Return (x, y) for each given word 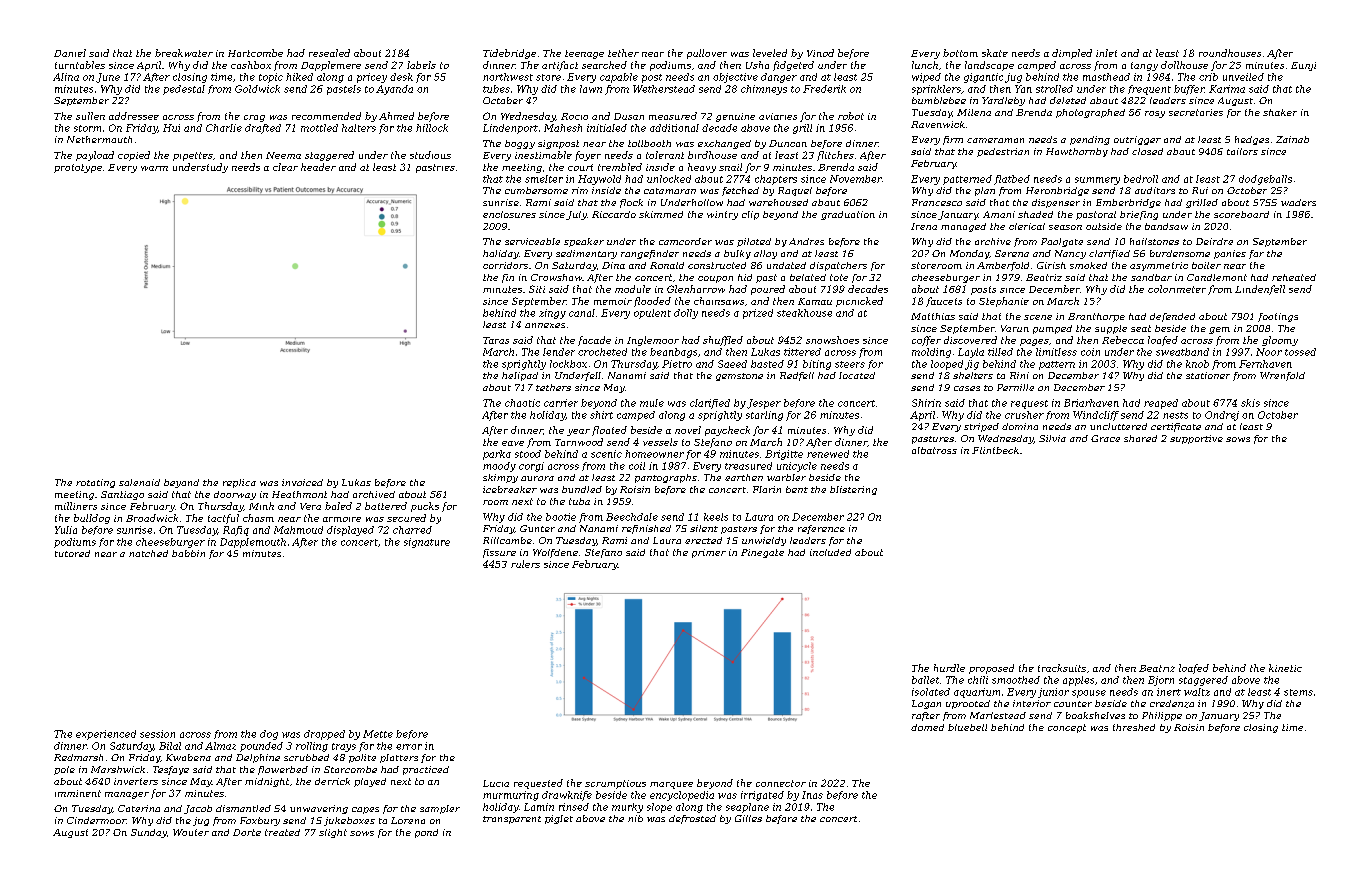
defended (1172, 317)
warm (154, 168)
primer (709, 553)
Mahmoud (298, 530)
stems (1298, 692)
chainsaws (719, 301)
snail (730, 167)
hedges (1252, 140)
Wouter (191, 832)
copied (134, 156)
